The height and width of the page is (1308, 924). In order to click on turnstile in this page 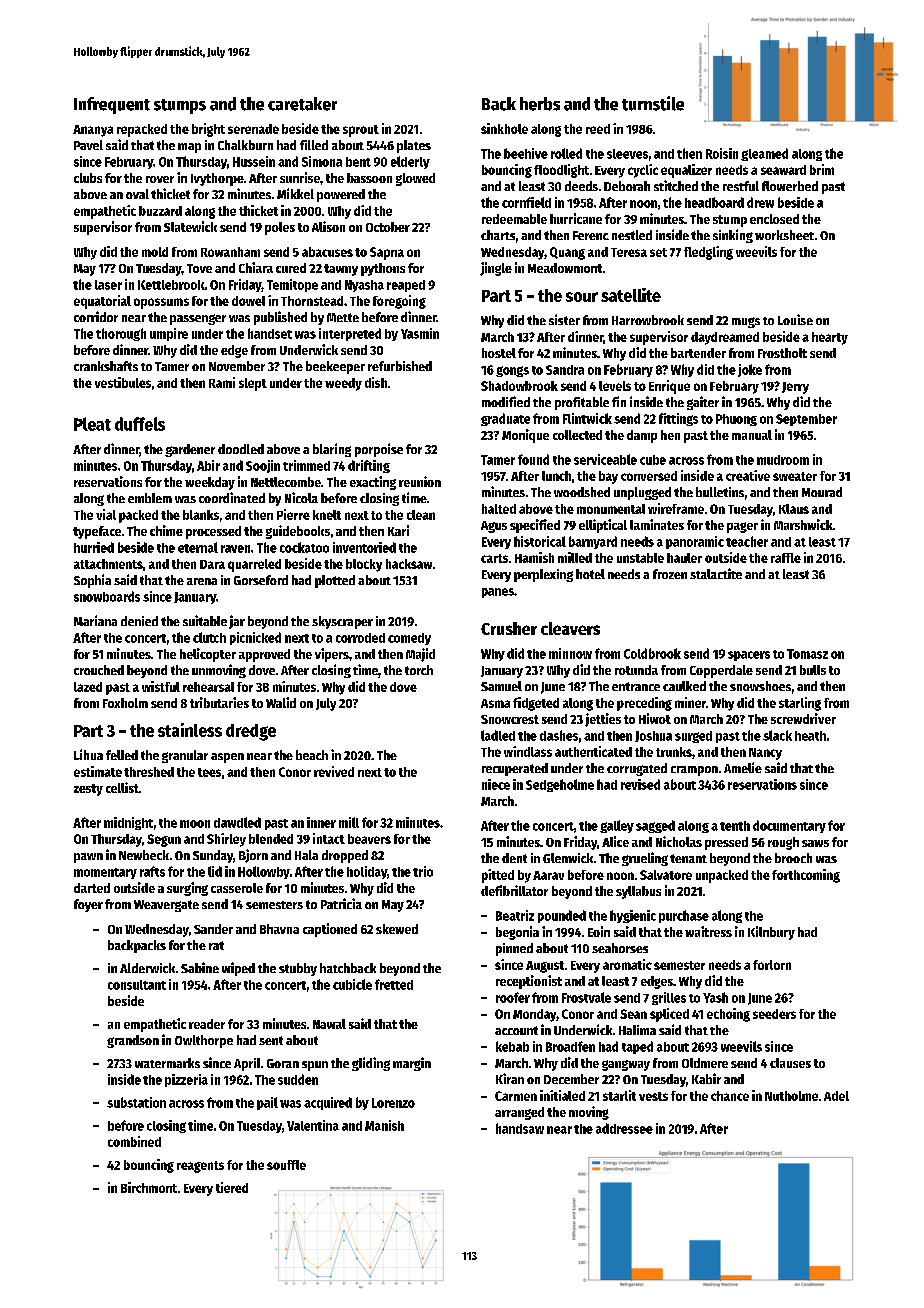, I will do `click(653, 103)`.
